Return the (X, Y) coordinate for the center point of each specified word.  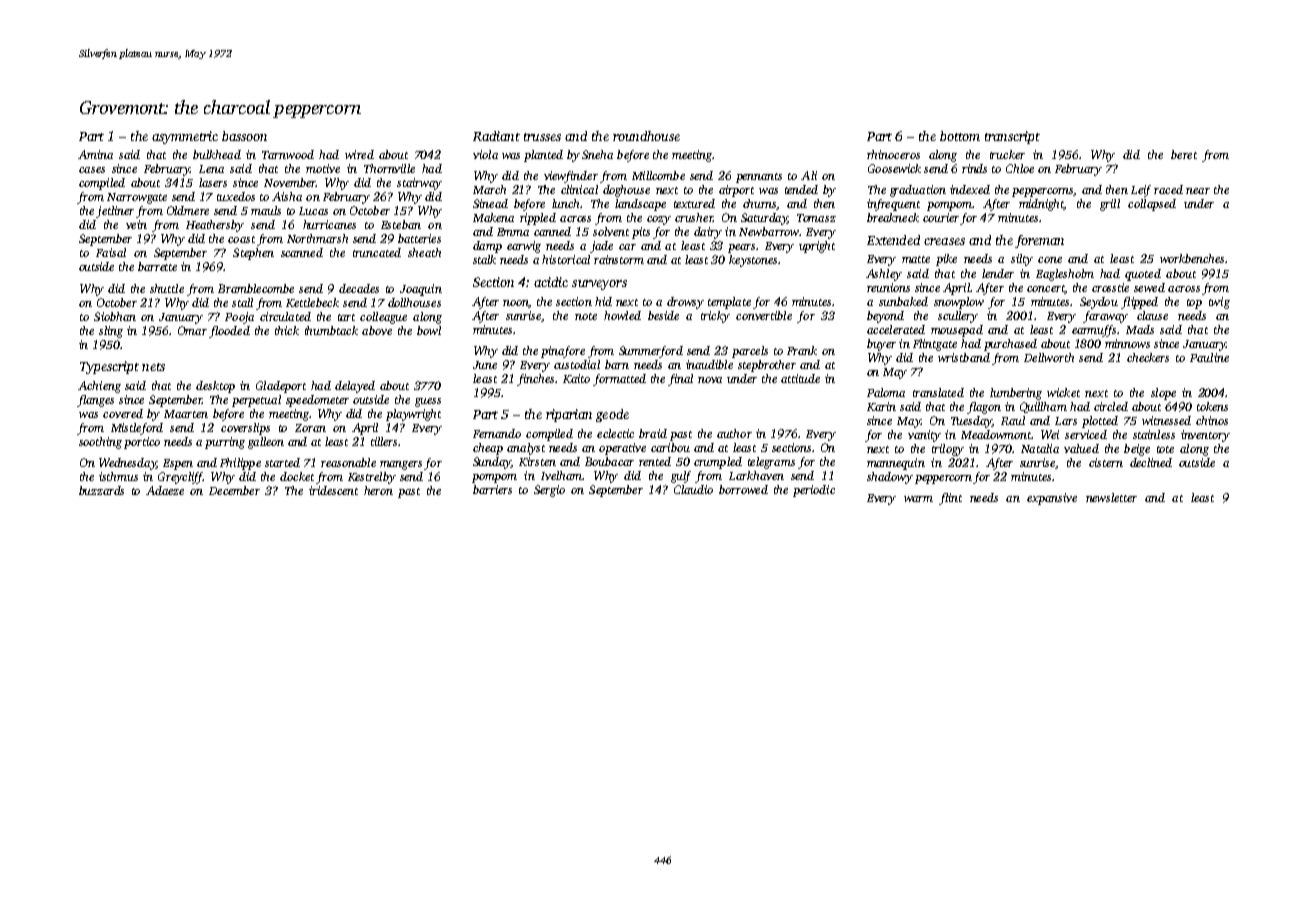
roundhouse (646, 136)
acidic (551, 282)
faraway (1105, 317)
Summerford (651, 352)
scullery (958, 317)
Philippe (240, 464)
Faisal (111, 252)
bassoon (244, 136)
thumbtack (331, 330)
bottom (960, 136)
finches (535, 380)
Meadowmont (996, 434)
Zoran (310, 428)
